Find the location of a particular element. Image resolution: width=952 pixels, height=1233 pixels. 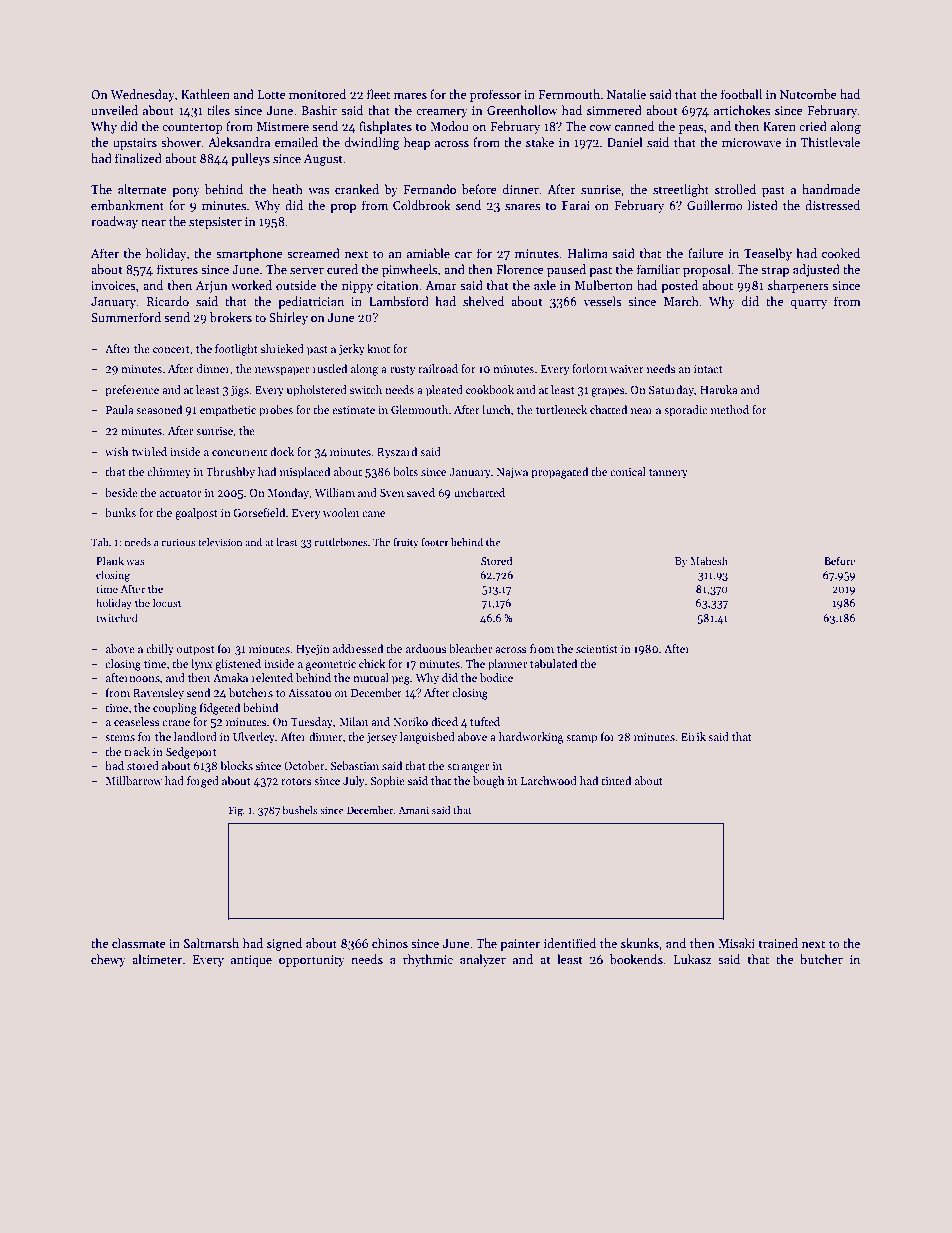

worked is located at coordinates (251, 285).
